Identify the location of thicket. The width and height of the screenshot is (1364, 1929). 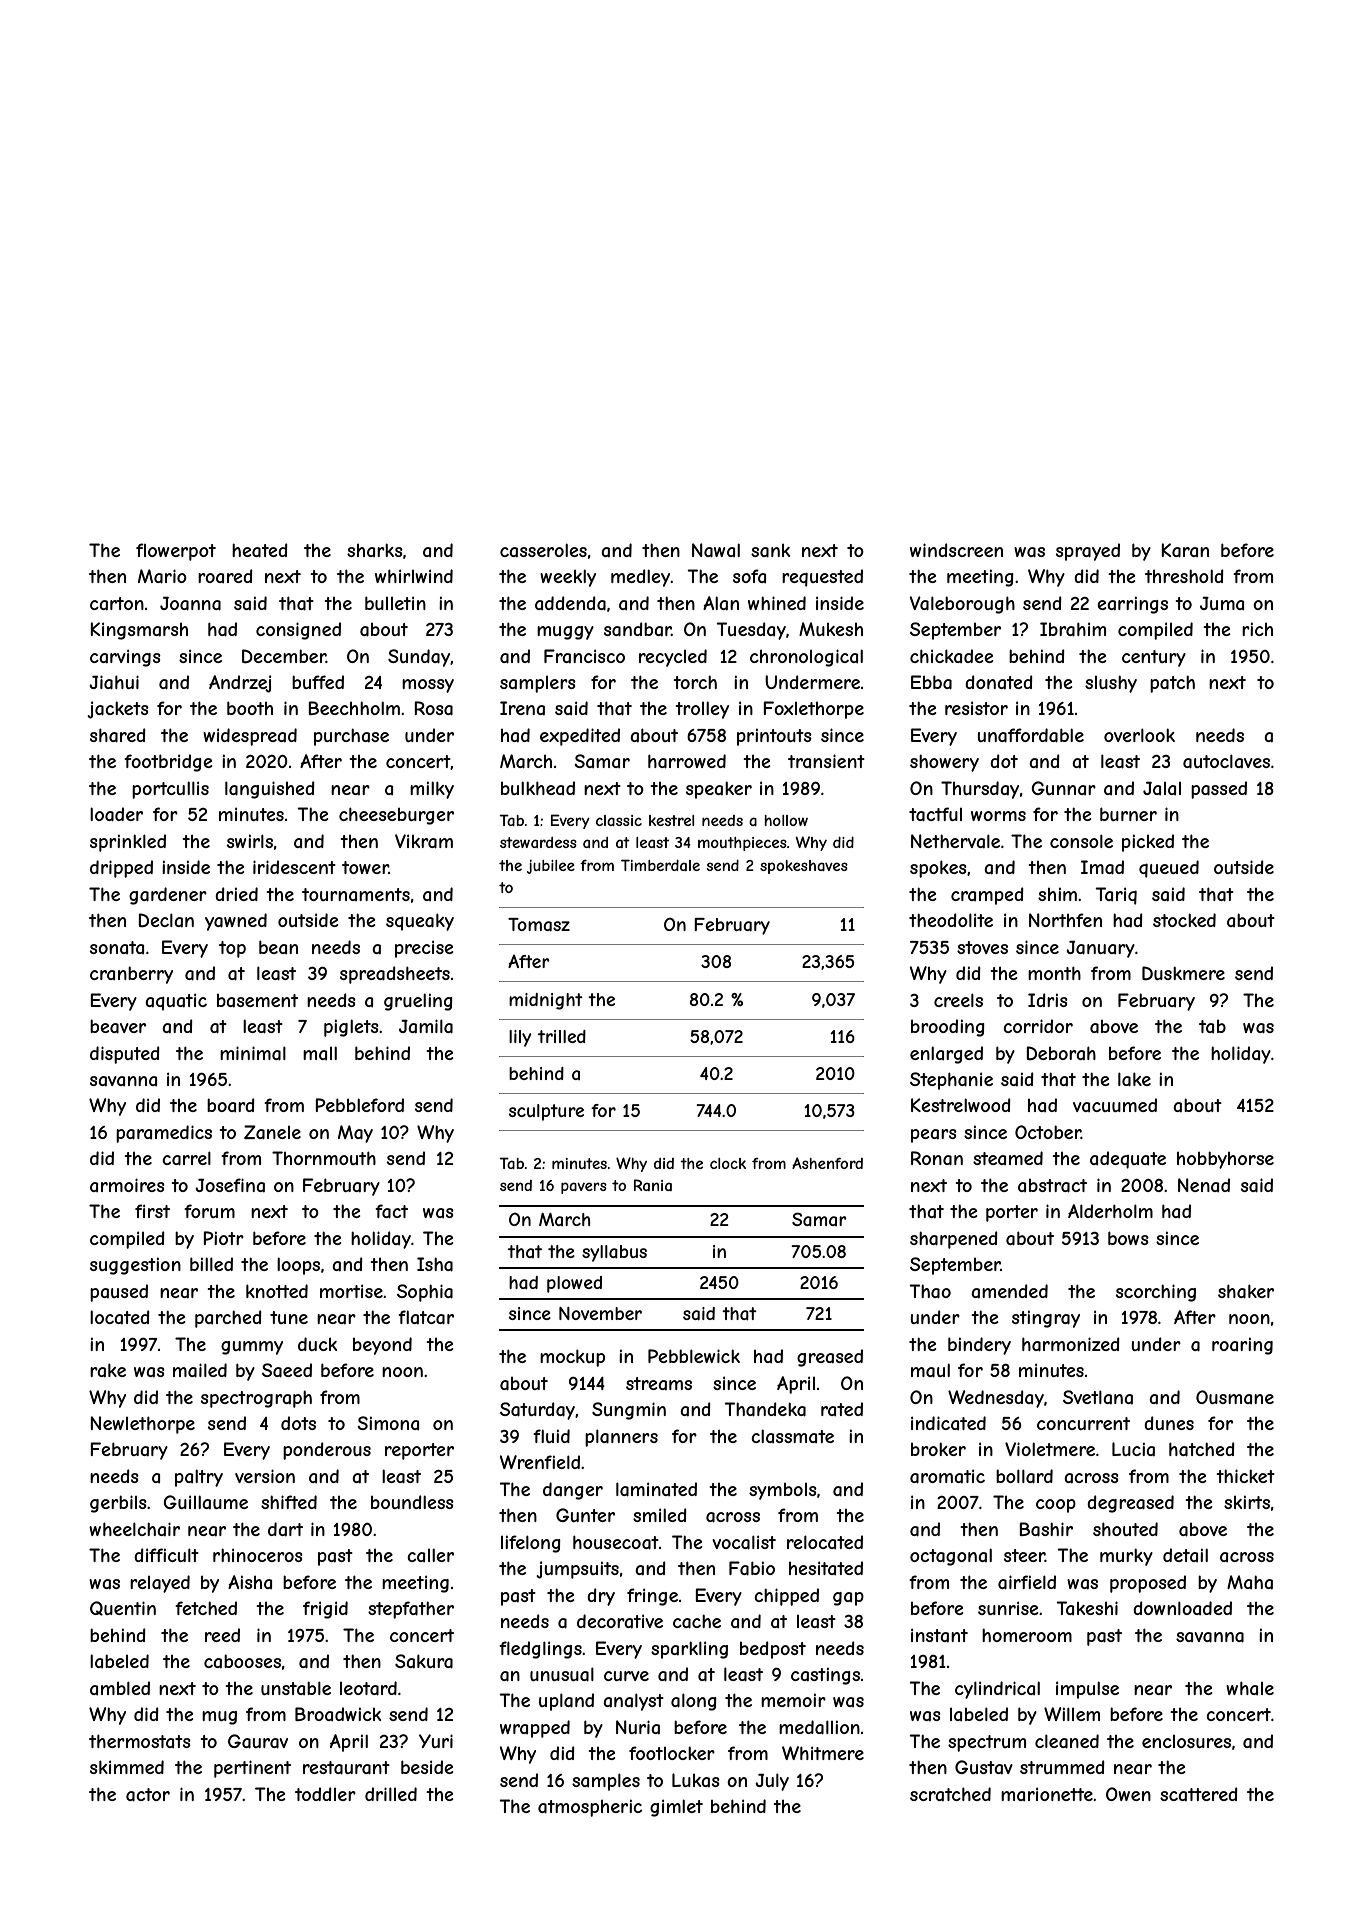
(1245, 1476).
